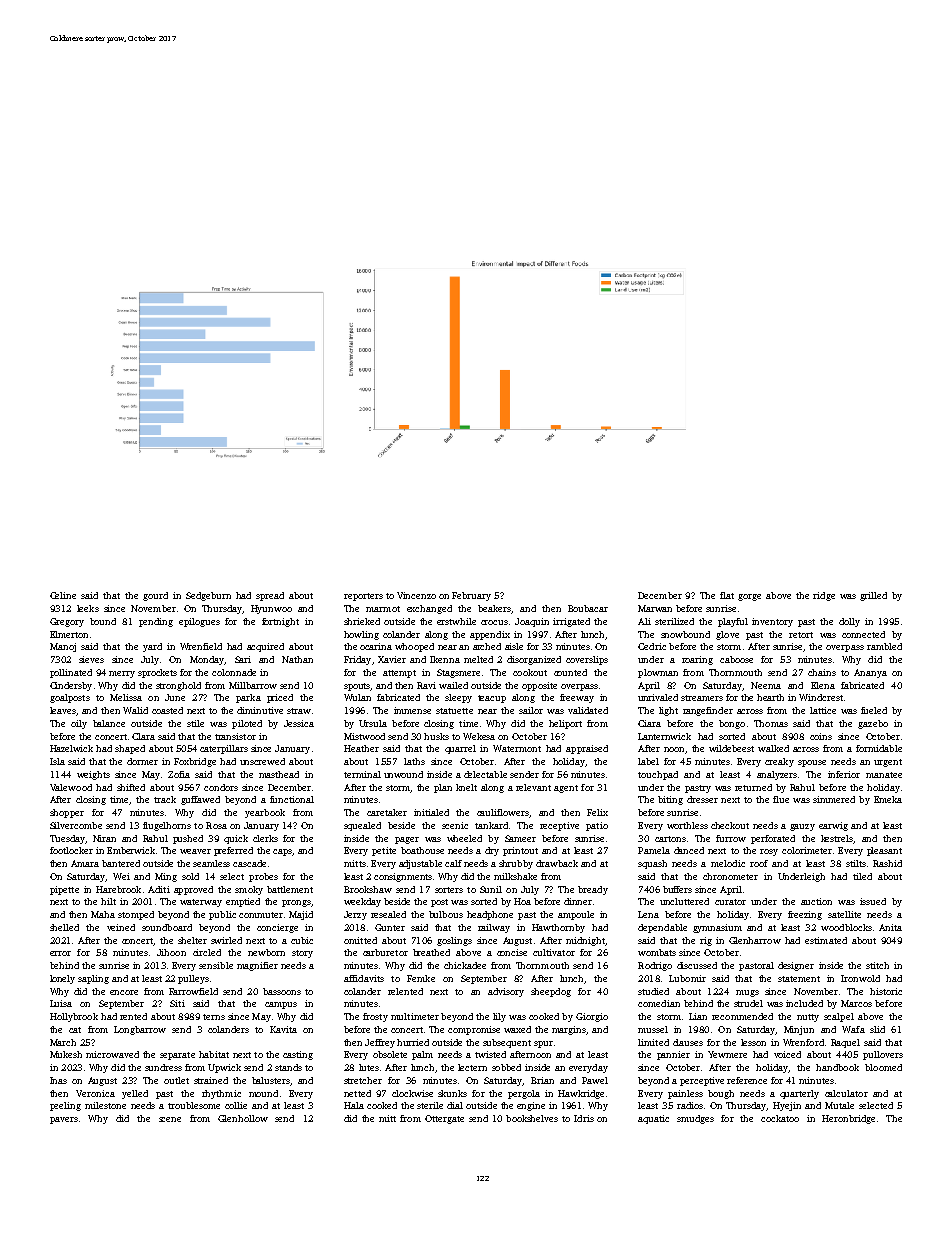 The width and height of the document is (952, 1233). What do you see at coordinates (67, 622) in the document?
I see `Gregory` at bounding box center [67, 622].
